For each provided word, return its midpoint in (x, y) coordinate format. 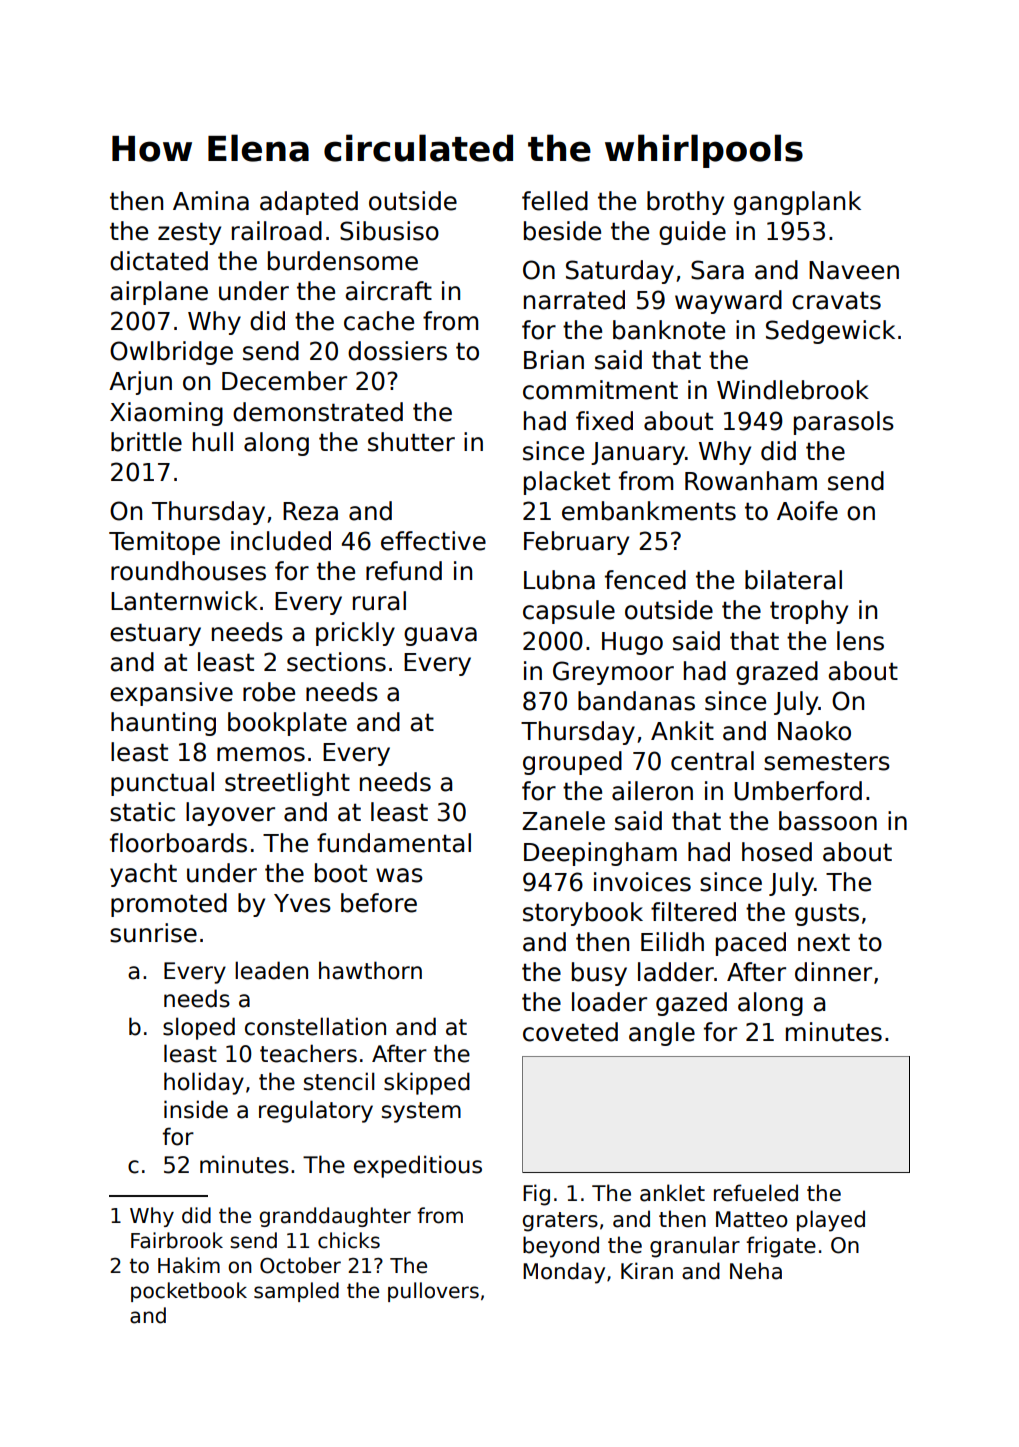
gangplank (797, 203)
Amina (211, 201)
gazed (691, 1004)
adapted (309, 203)
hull (213, 442)
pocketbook (189, 1292)
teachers (308, 1053)
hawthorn (370, 970)
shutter (411, 442)
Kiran (647, 1271)
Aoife (807, 511)
